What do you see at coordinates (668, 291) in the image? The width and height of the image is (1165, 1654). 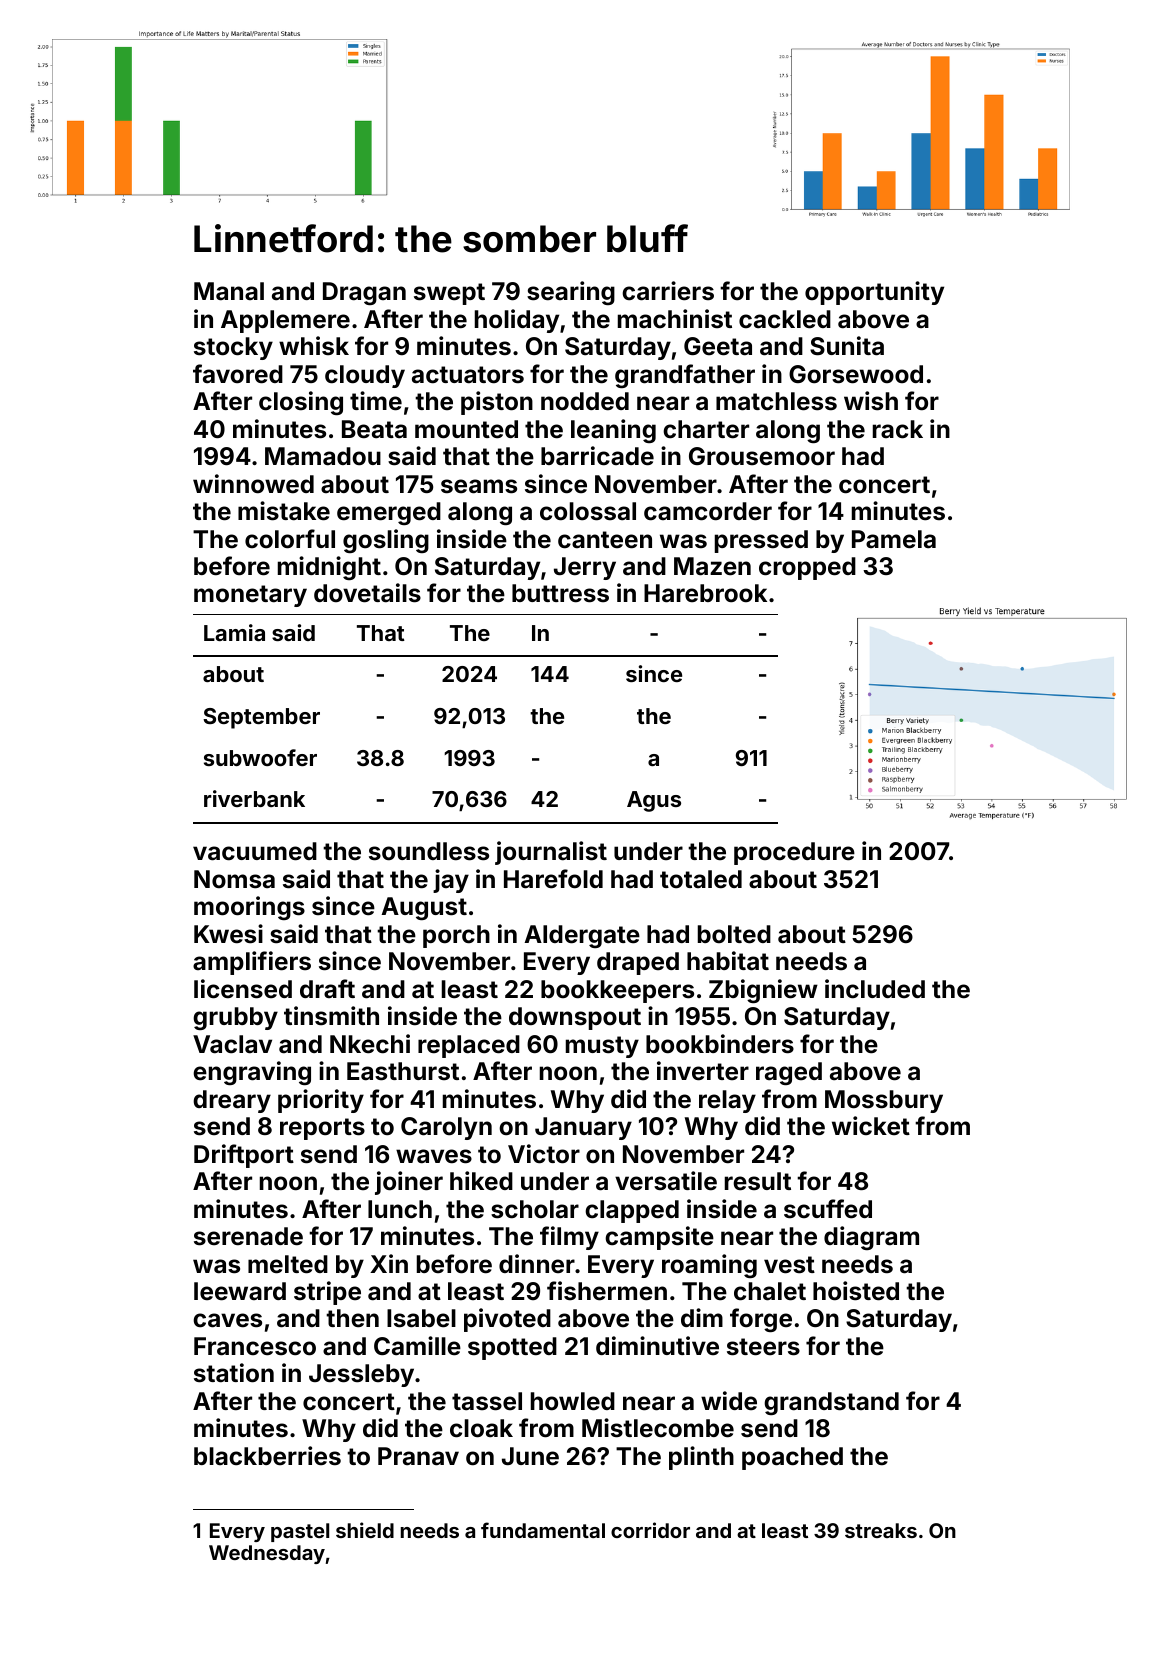 I see `carriers` at bounding box center [668, 291].
